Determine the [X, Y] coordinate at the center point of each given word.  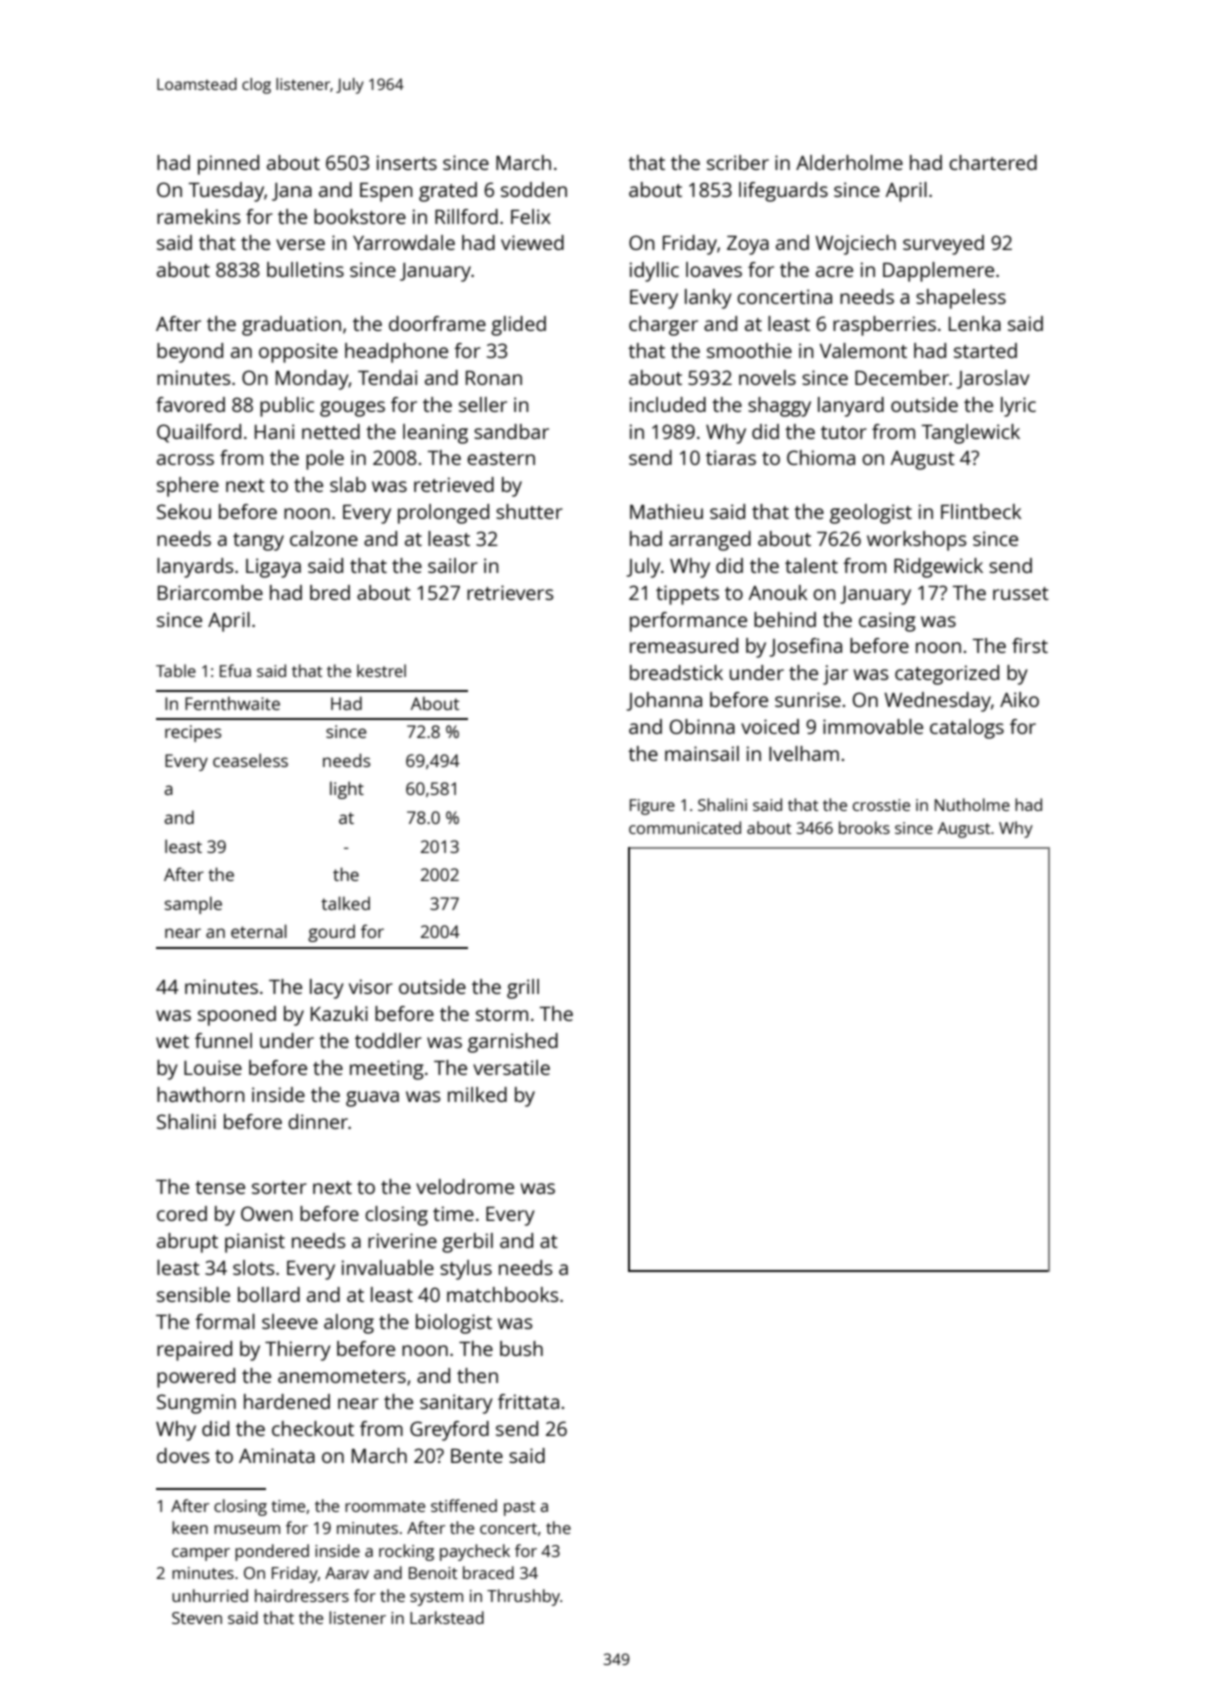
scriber [738, 162]
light [347, 790]
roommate [385, 1506]
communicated [685, 827]
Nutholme [972, 804]
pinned [228, 165]
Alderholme [849, 162]
